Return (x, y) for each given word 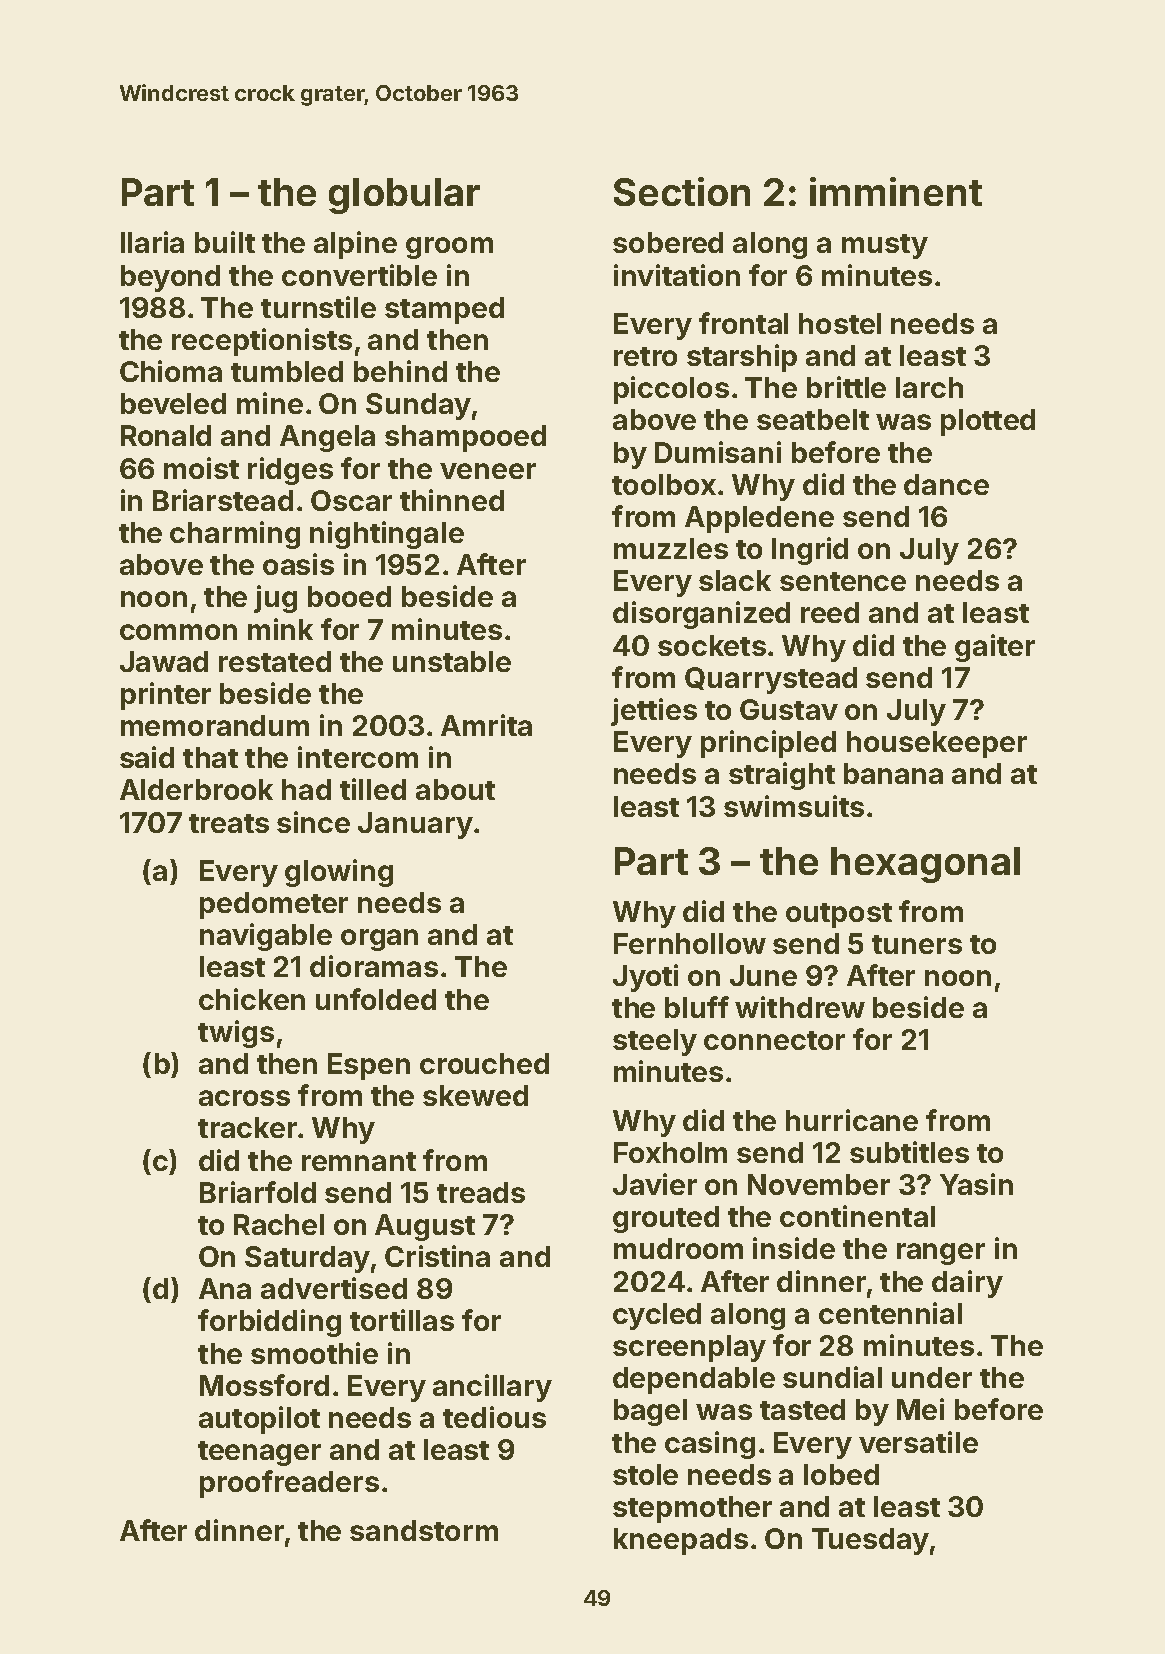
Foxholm (670, 1152)
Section (682, 191)
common (178, 632)
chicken (252, 999)
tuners (917, 944)
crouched (484, 1063)
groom (449, 248)
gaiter (995, 648)
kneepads (681, 1541)
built (225, 242)
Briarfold (258, 1192)
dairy (967, 1284)
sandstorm (424, 1530)
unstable (452, 661)
